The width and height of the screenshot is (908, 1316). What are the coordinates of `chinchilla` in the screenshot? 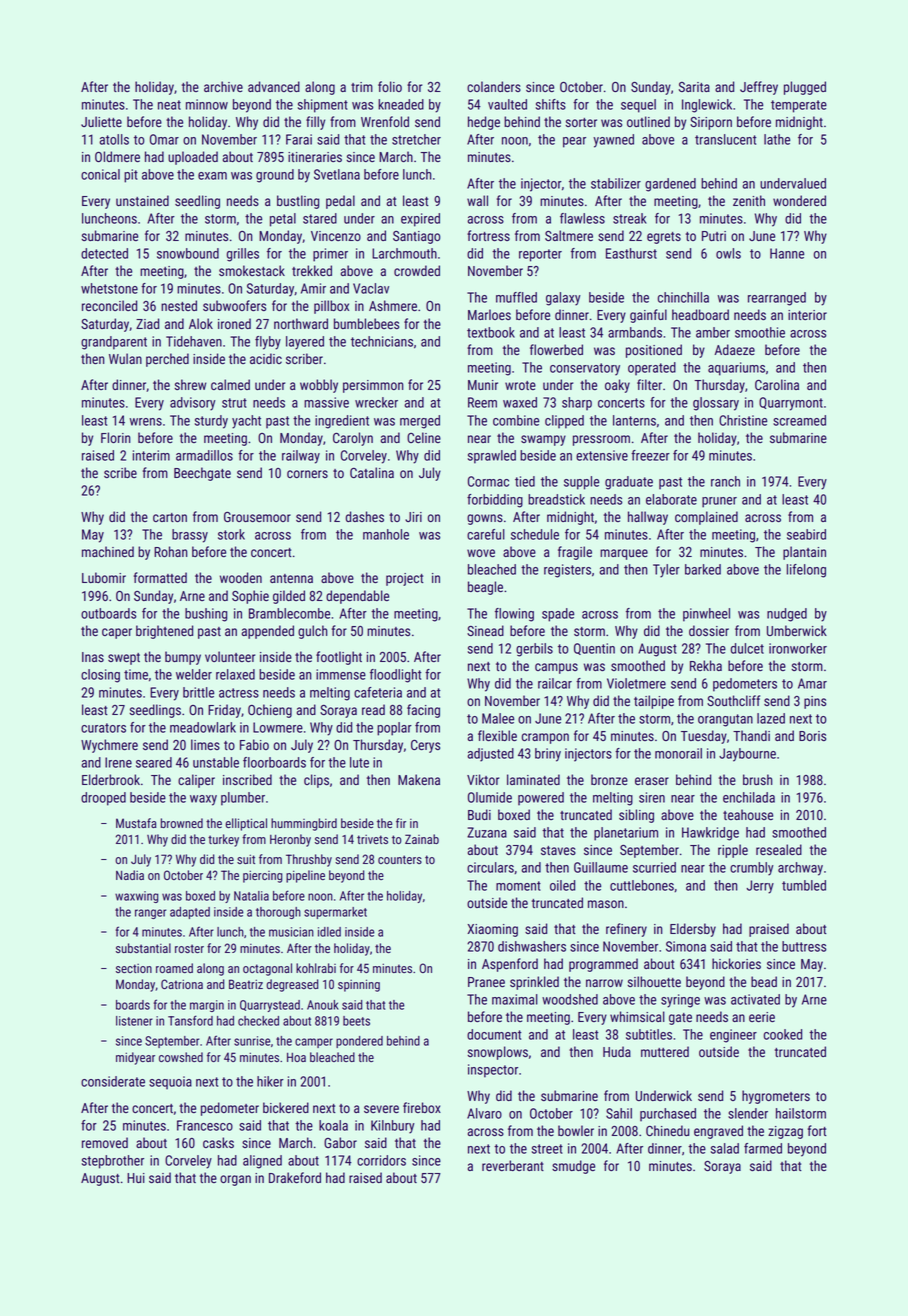 It's located at (683, 297).
